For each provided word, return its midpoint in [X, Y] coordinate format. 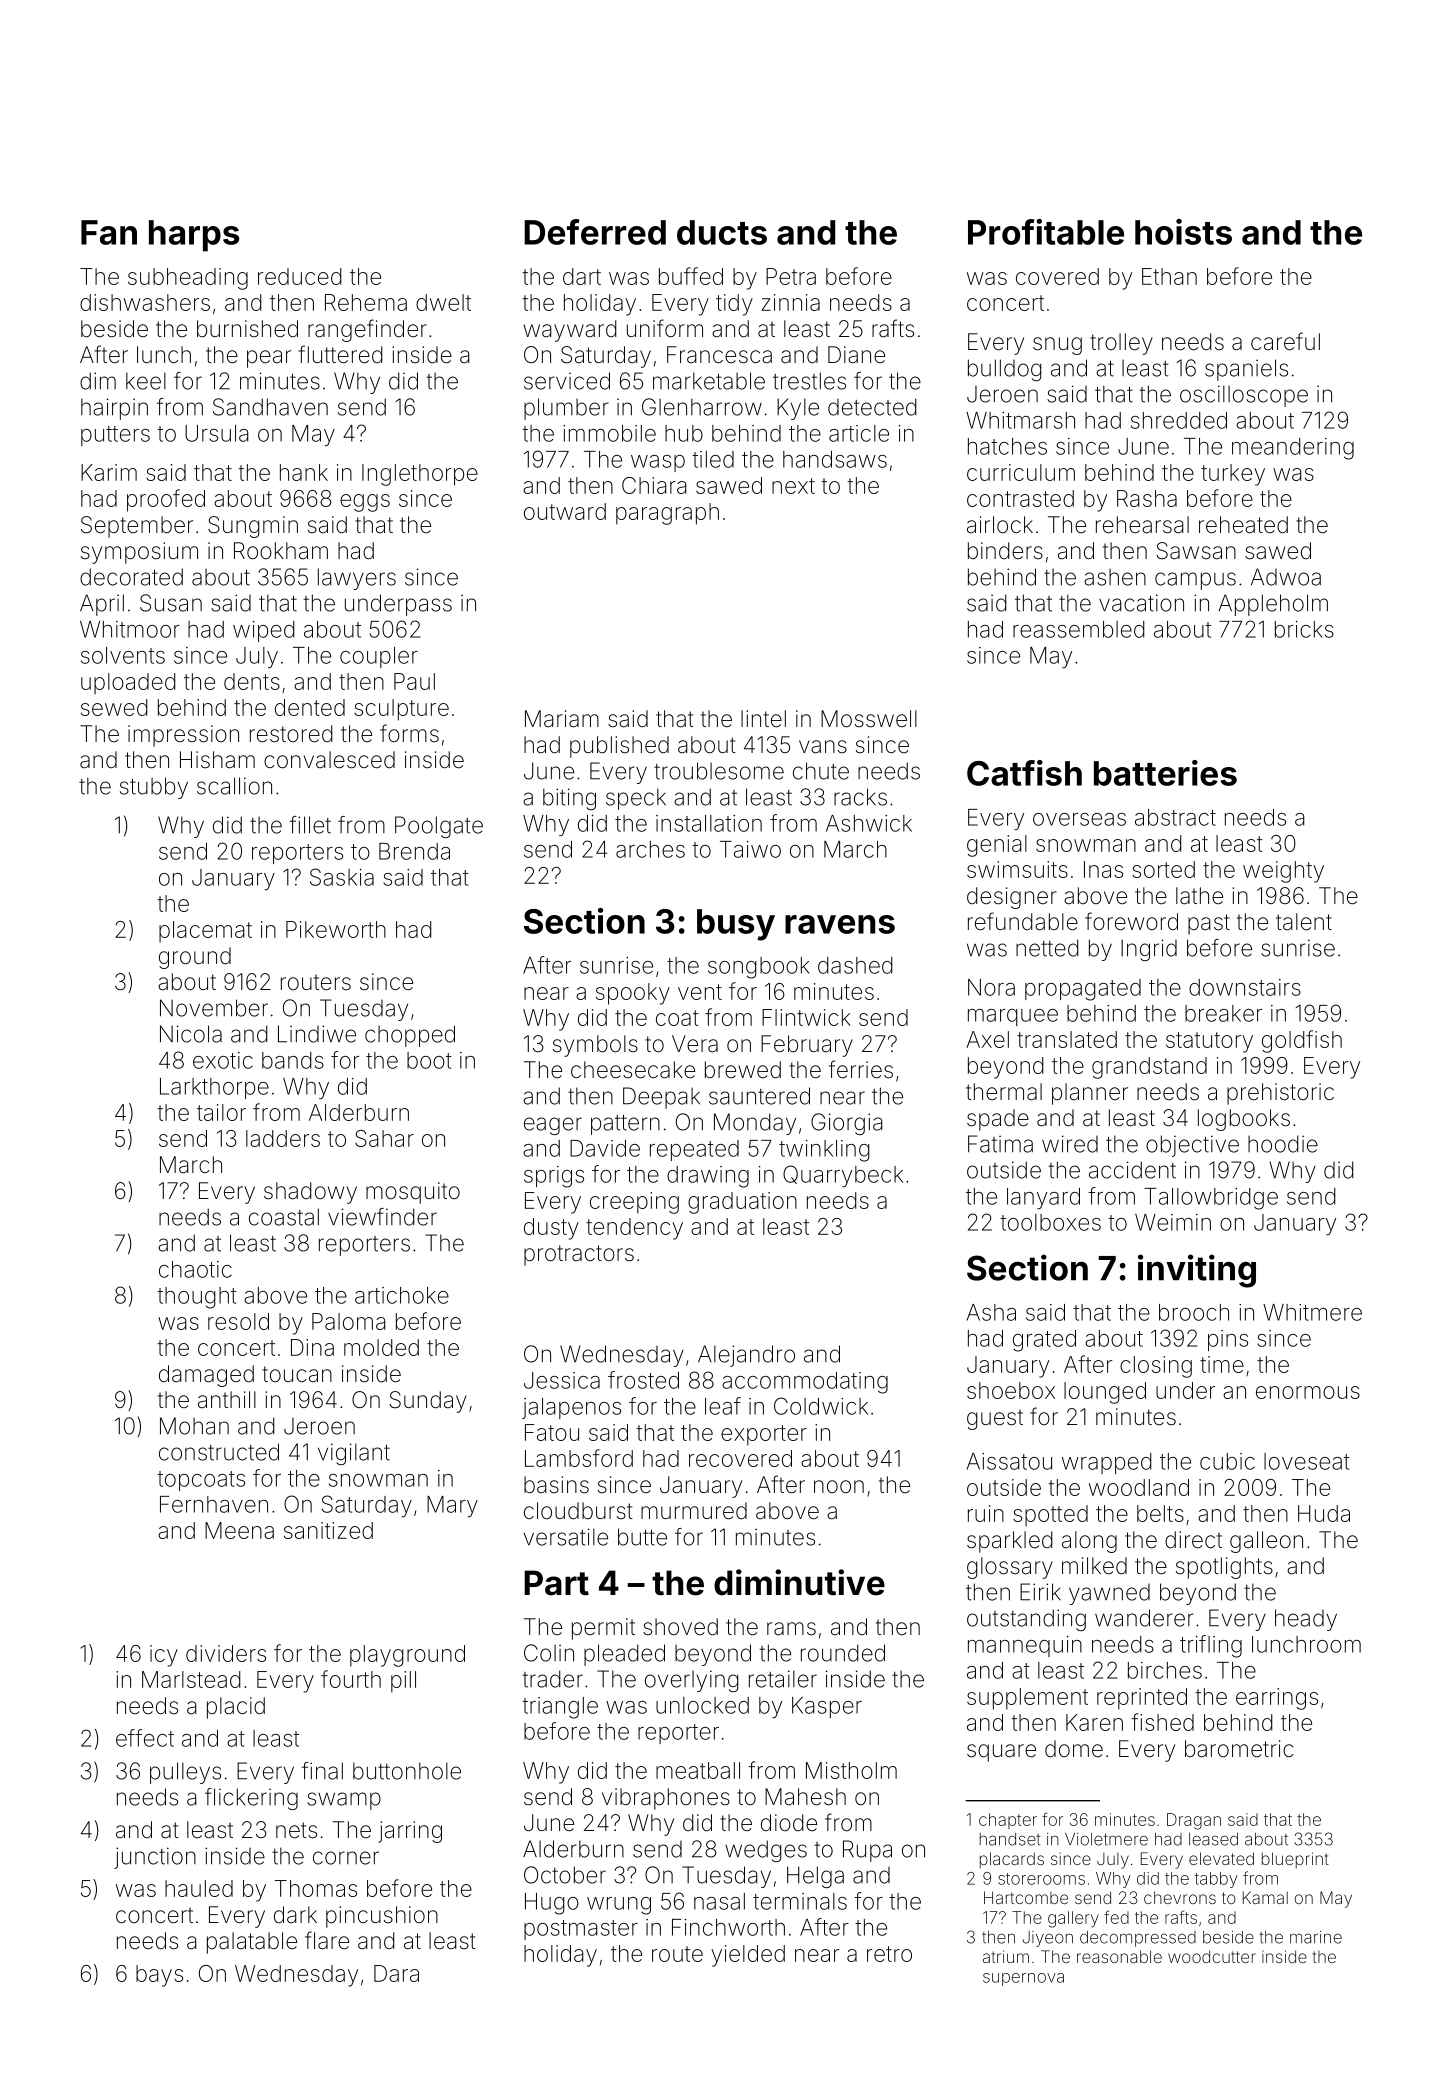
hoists [1183, 232]
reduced [300, 276]
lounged [1105, 1393]
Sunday [428, 1402]
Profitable [1046, 232]
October [565, 1875]
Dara [396, 1973]
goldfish [1302, 1041]
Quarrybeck [843, 1176]
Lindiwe [317, 1034]
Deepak [661, 1098]
